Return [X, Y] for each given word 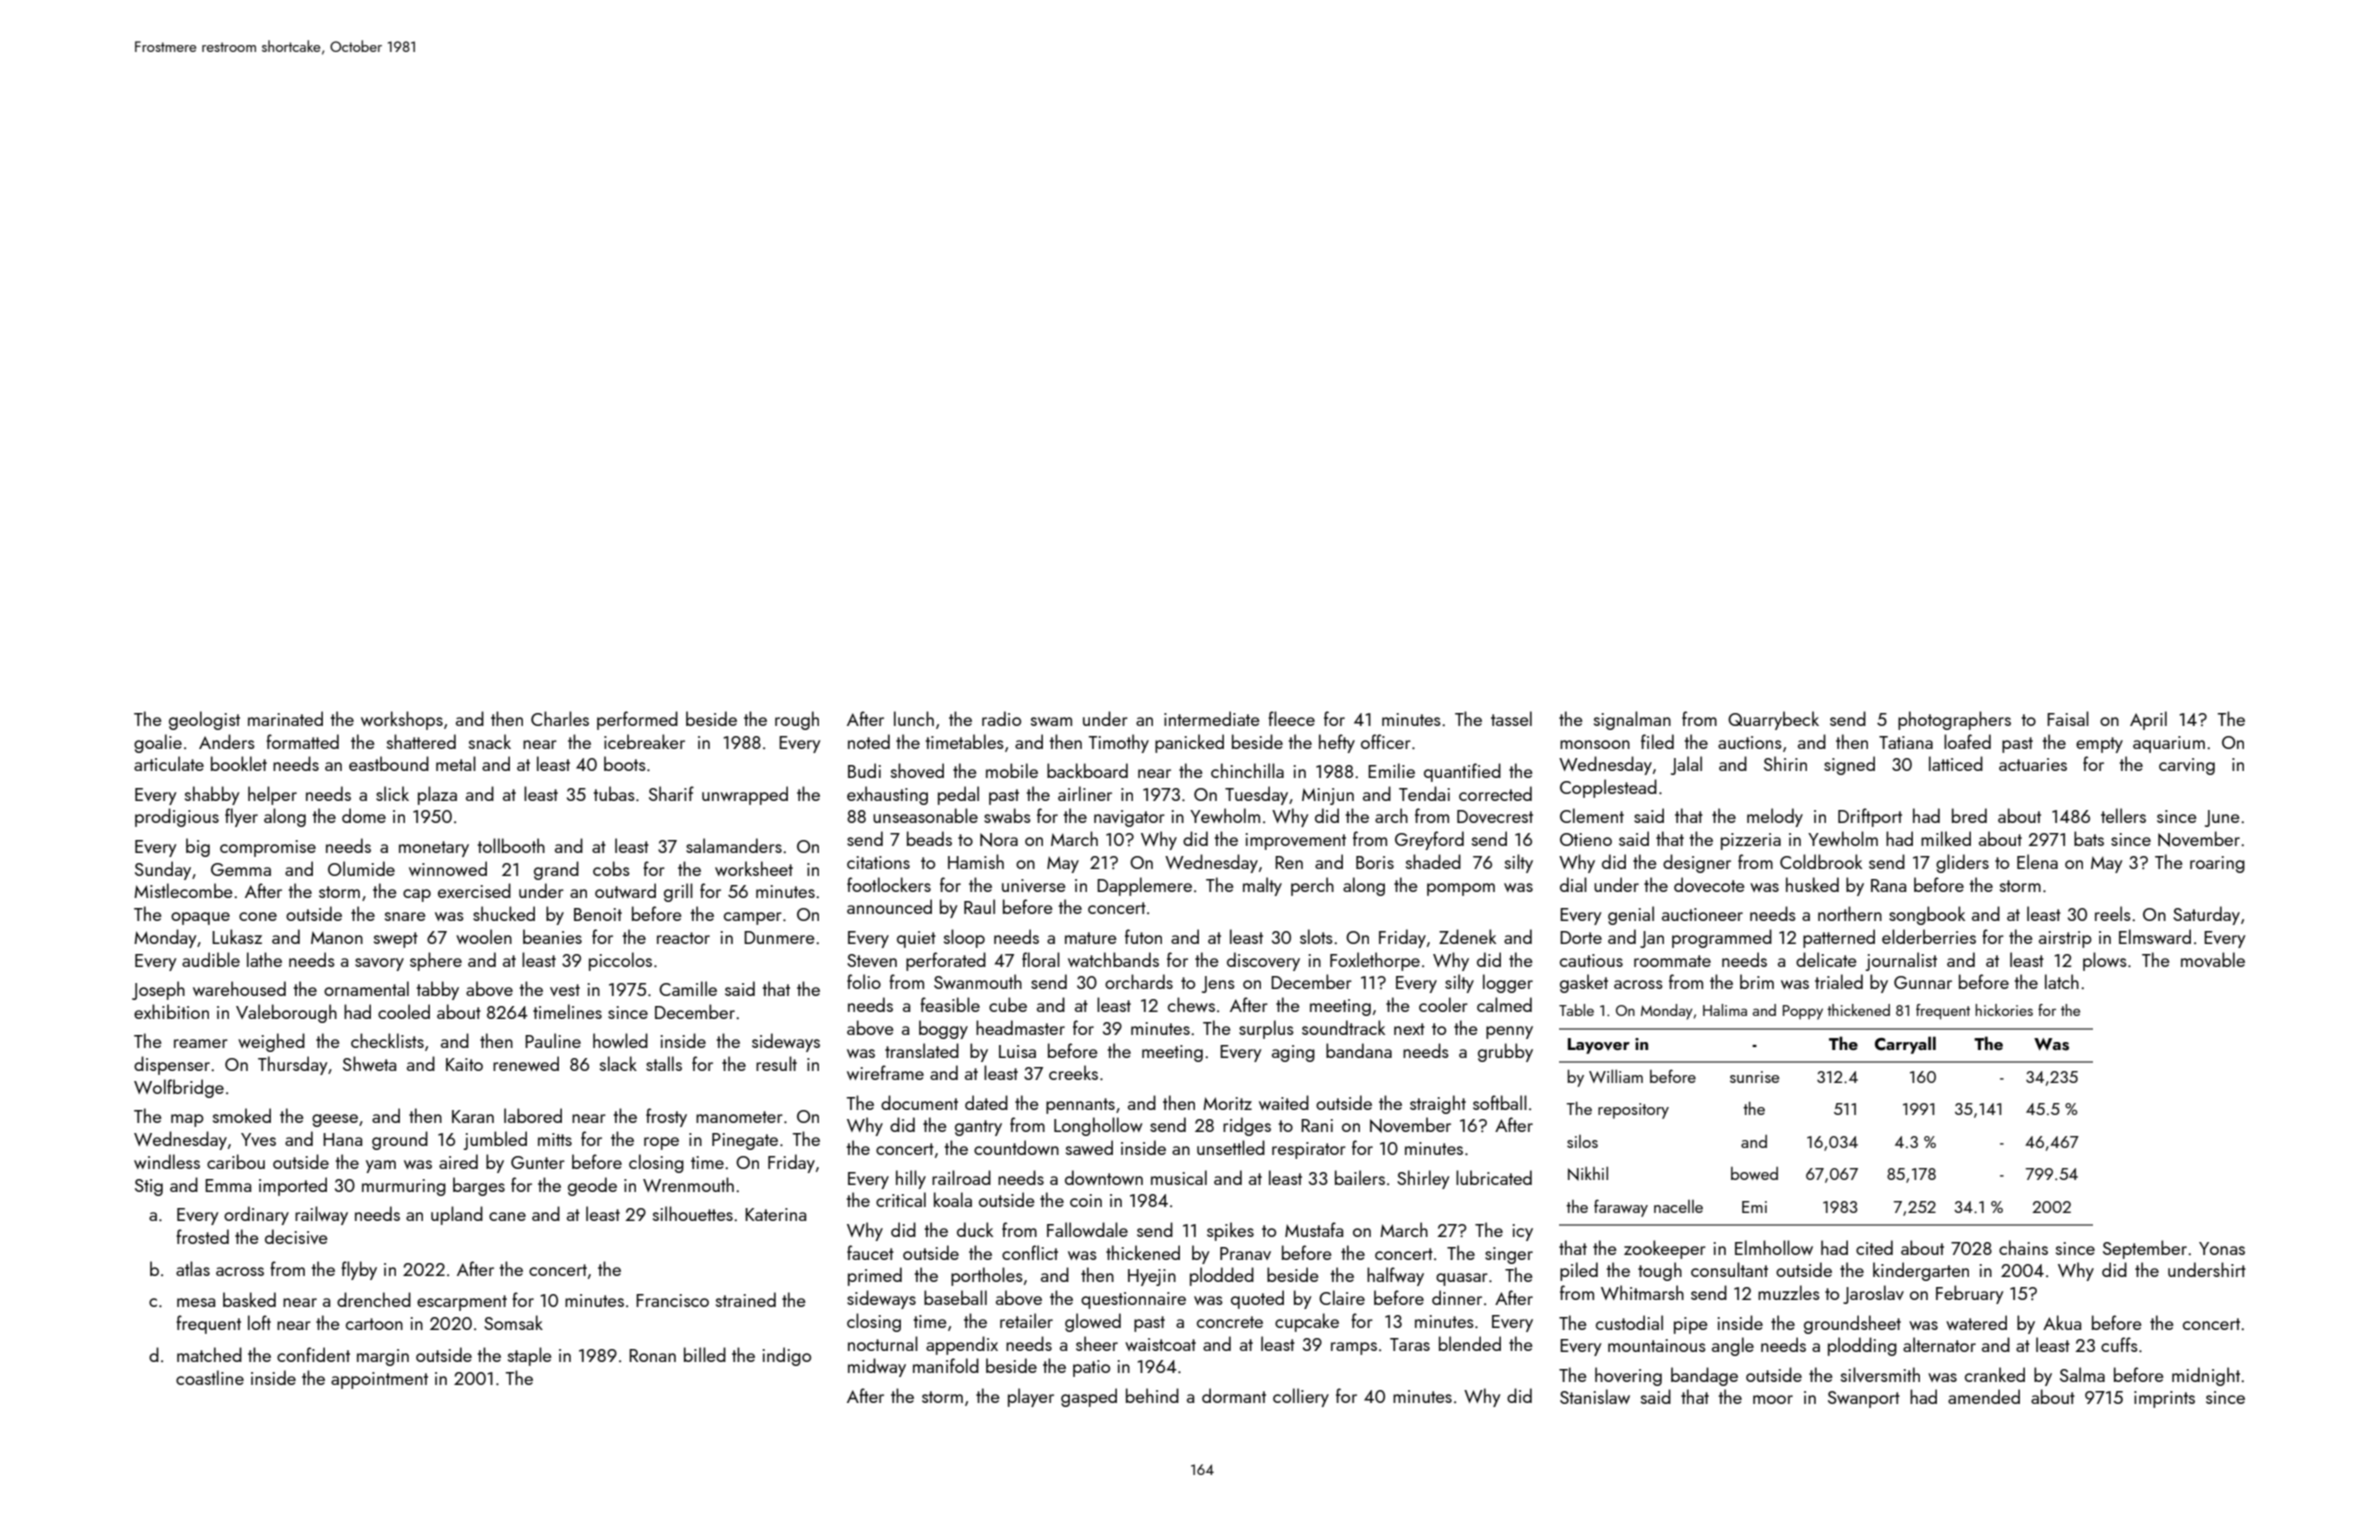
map [187, 1120]
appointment [379, 1380]
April [2148, 720]
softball [1500, 1102]
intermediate [1212, 718]
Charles [560, 718]
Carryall [1905, 1045]
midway [877, 1367]
